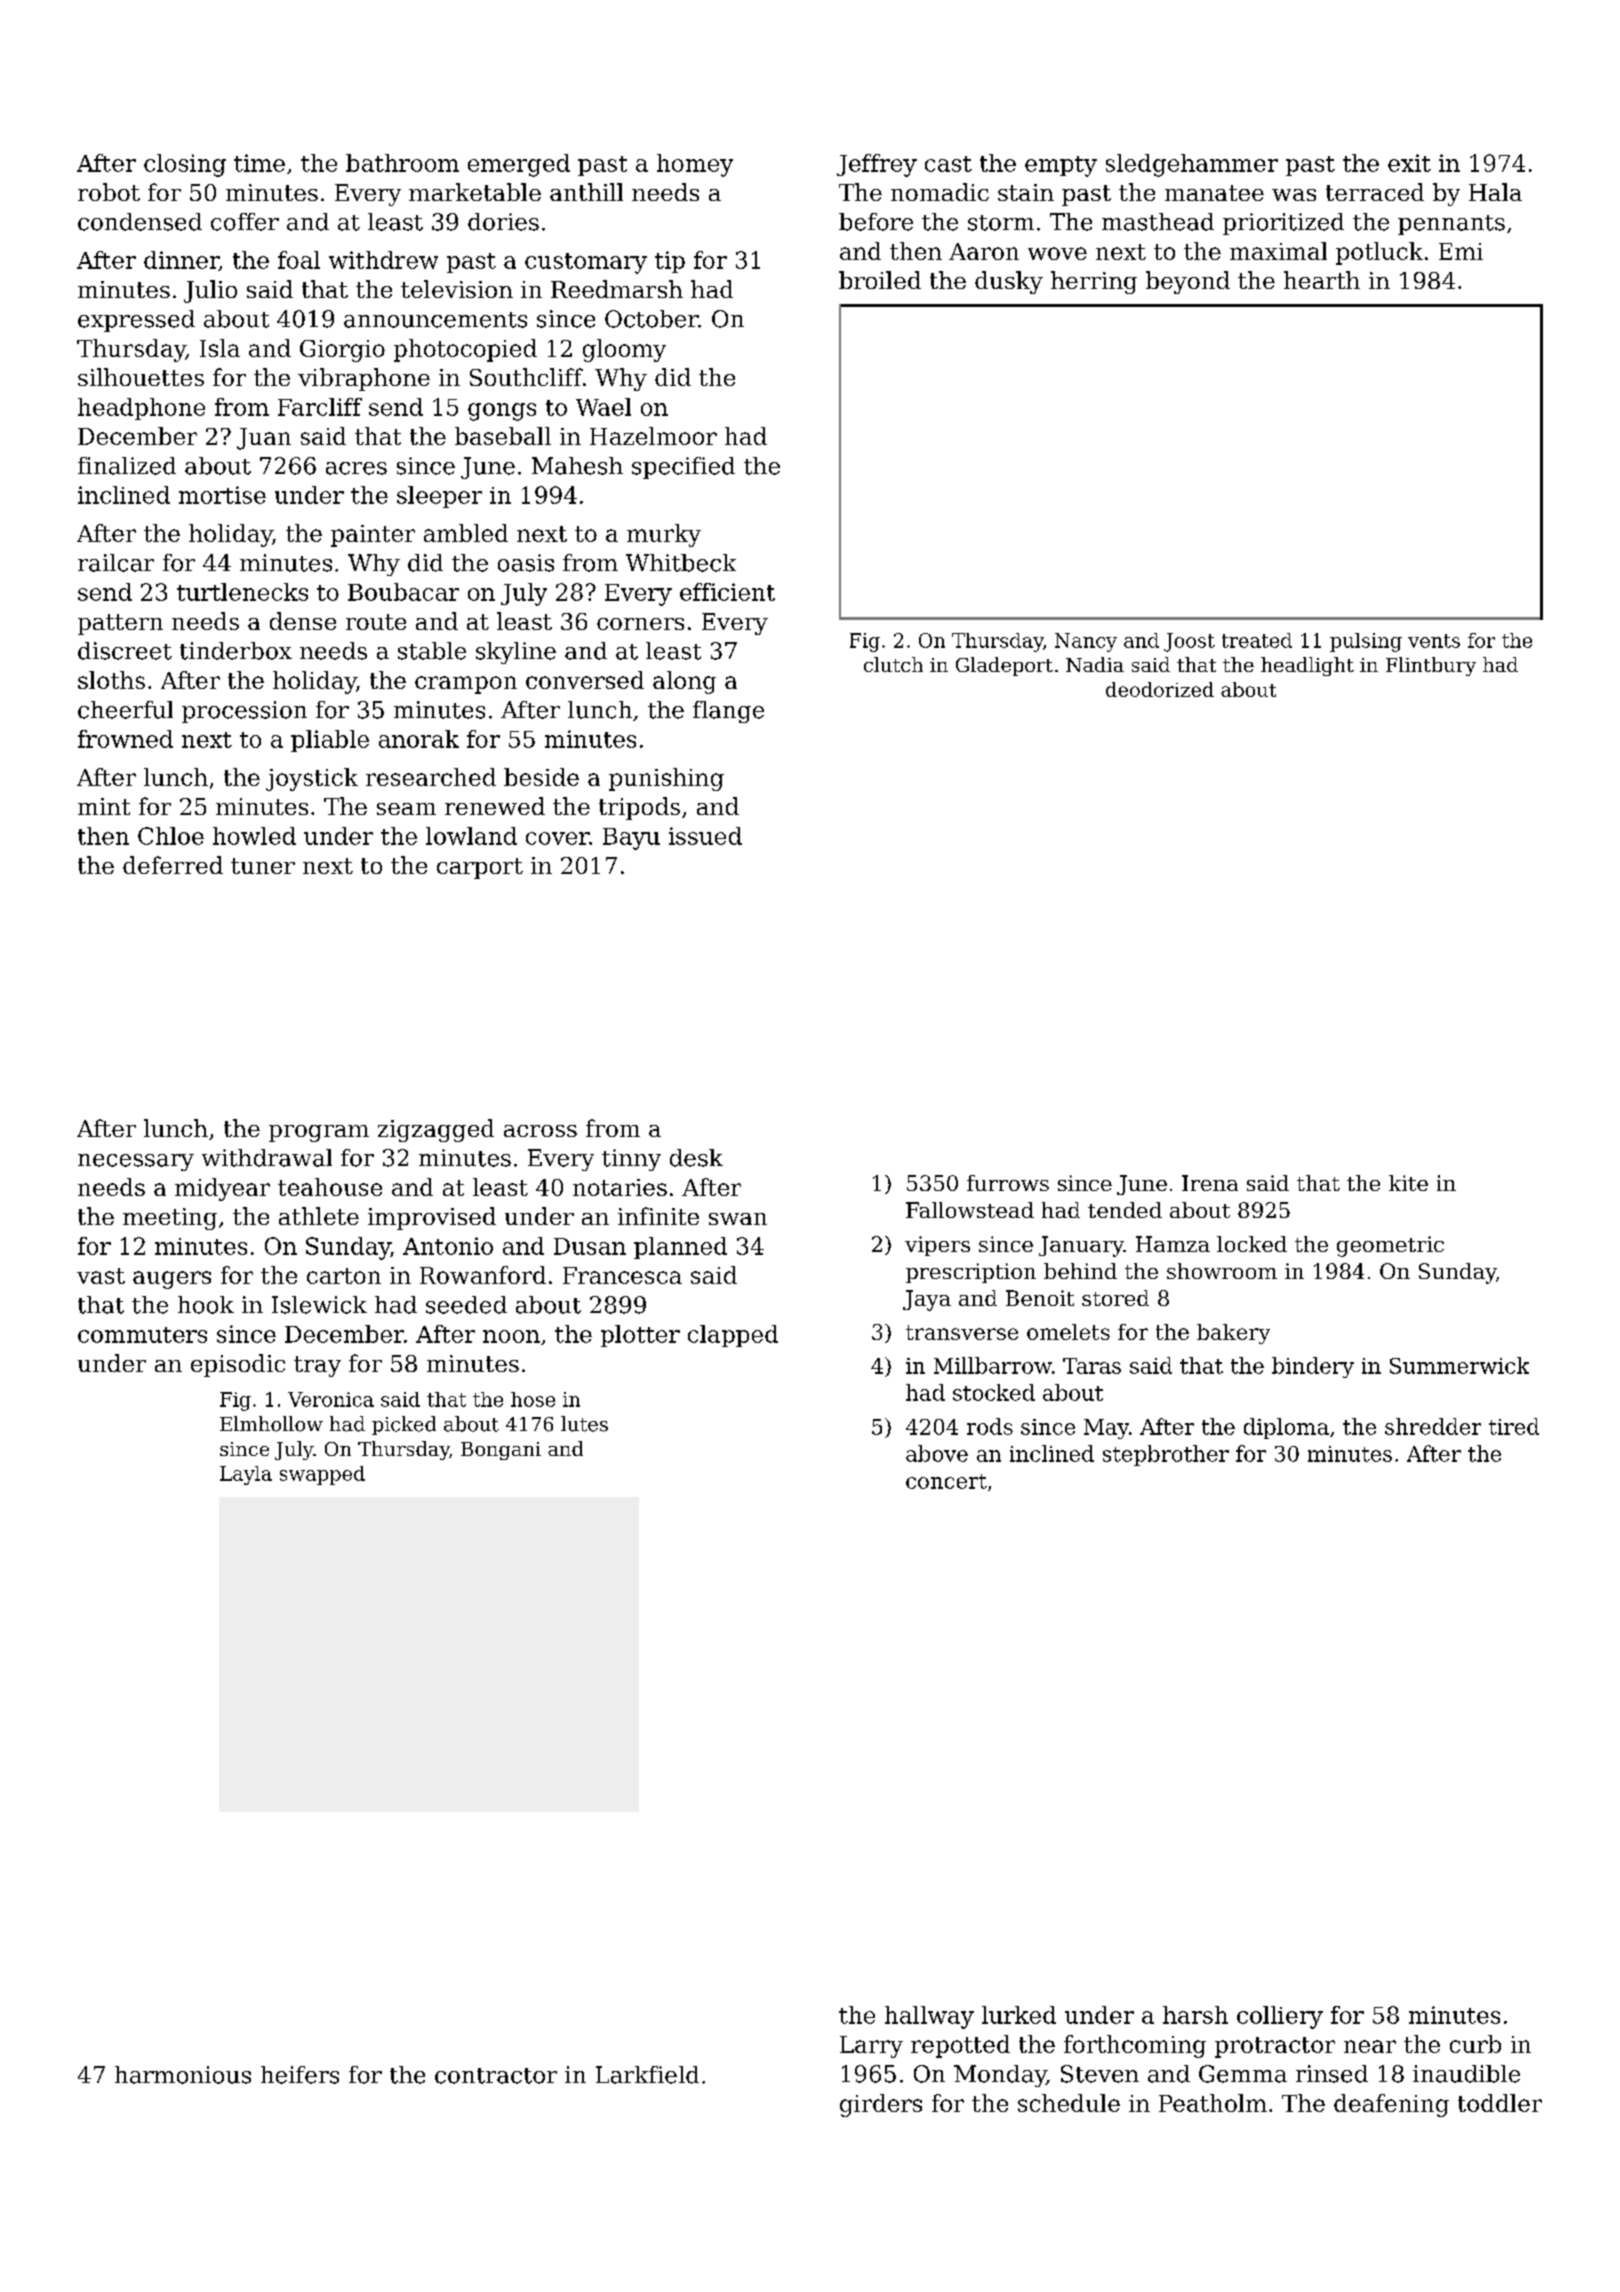 The image size is (1620, 2292). Describe the element at coordinates (173, 865) in the page. I see `deferred` at that location.
